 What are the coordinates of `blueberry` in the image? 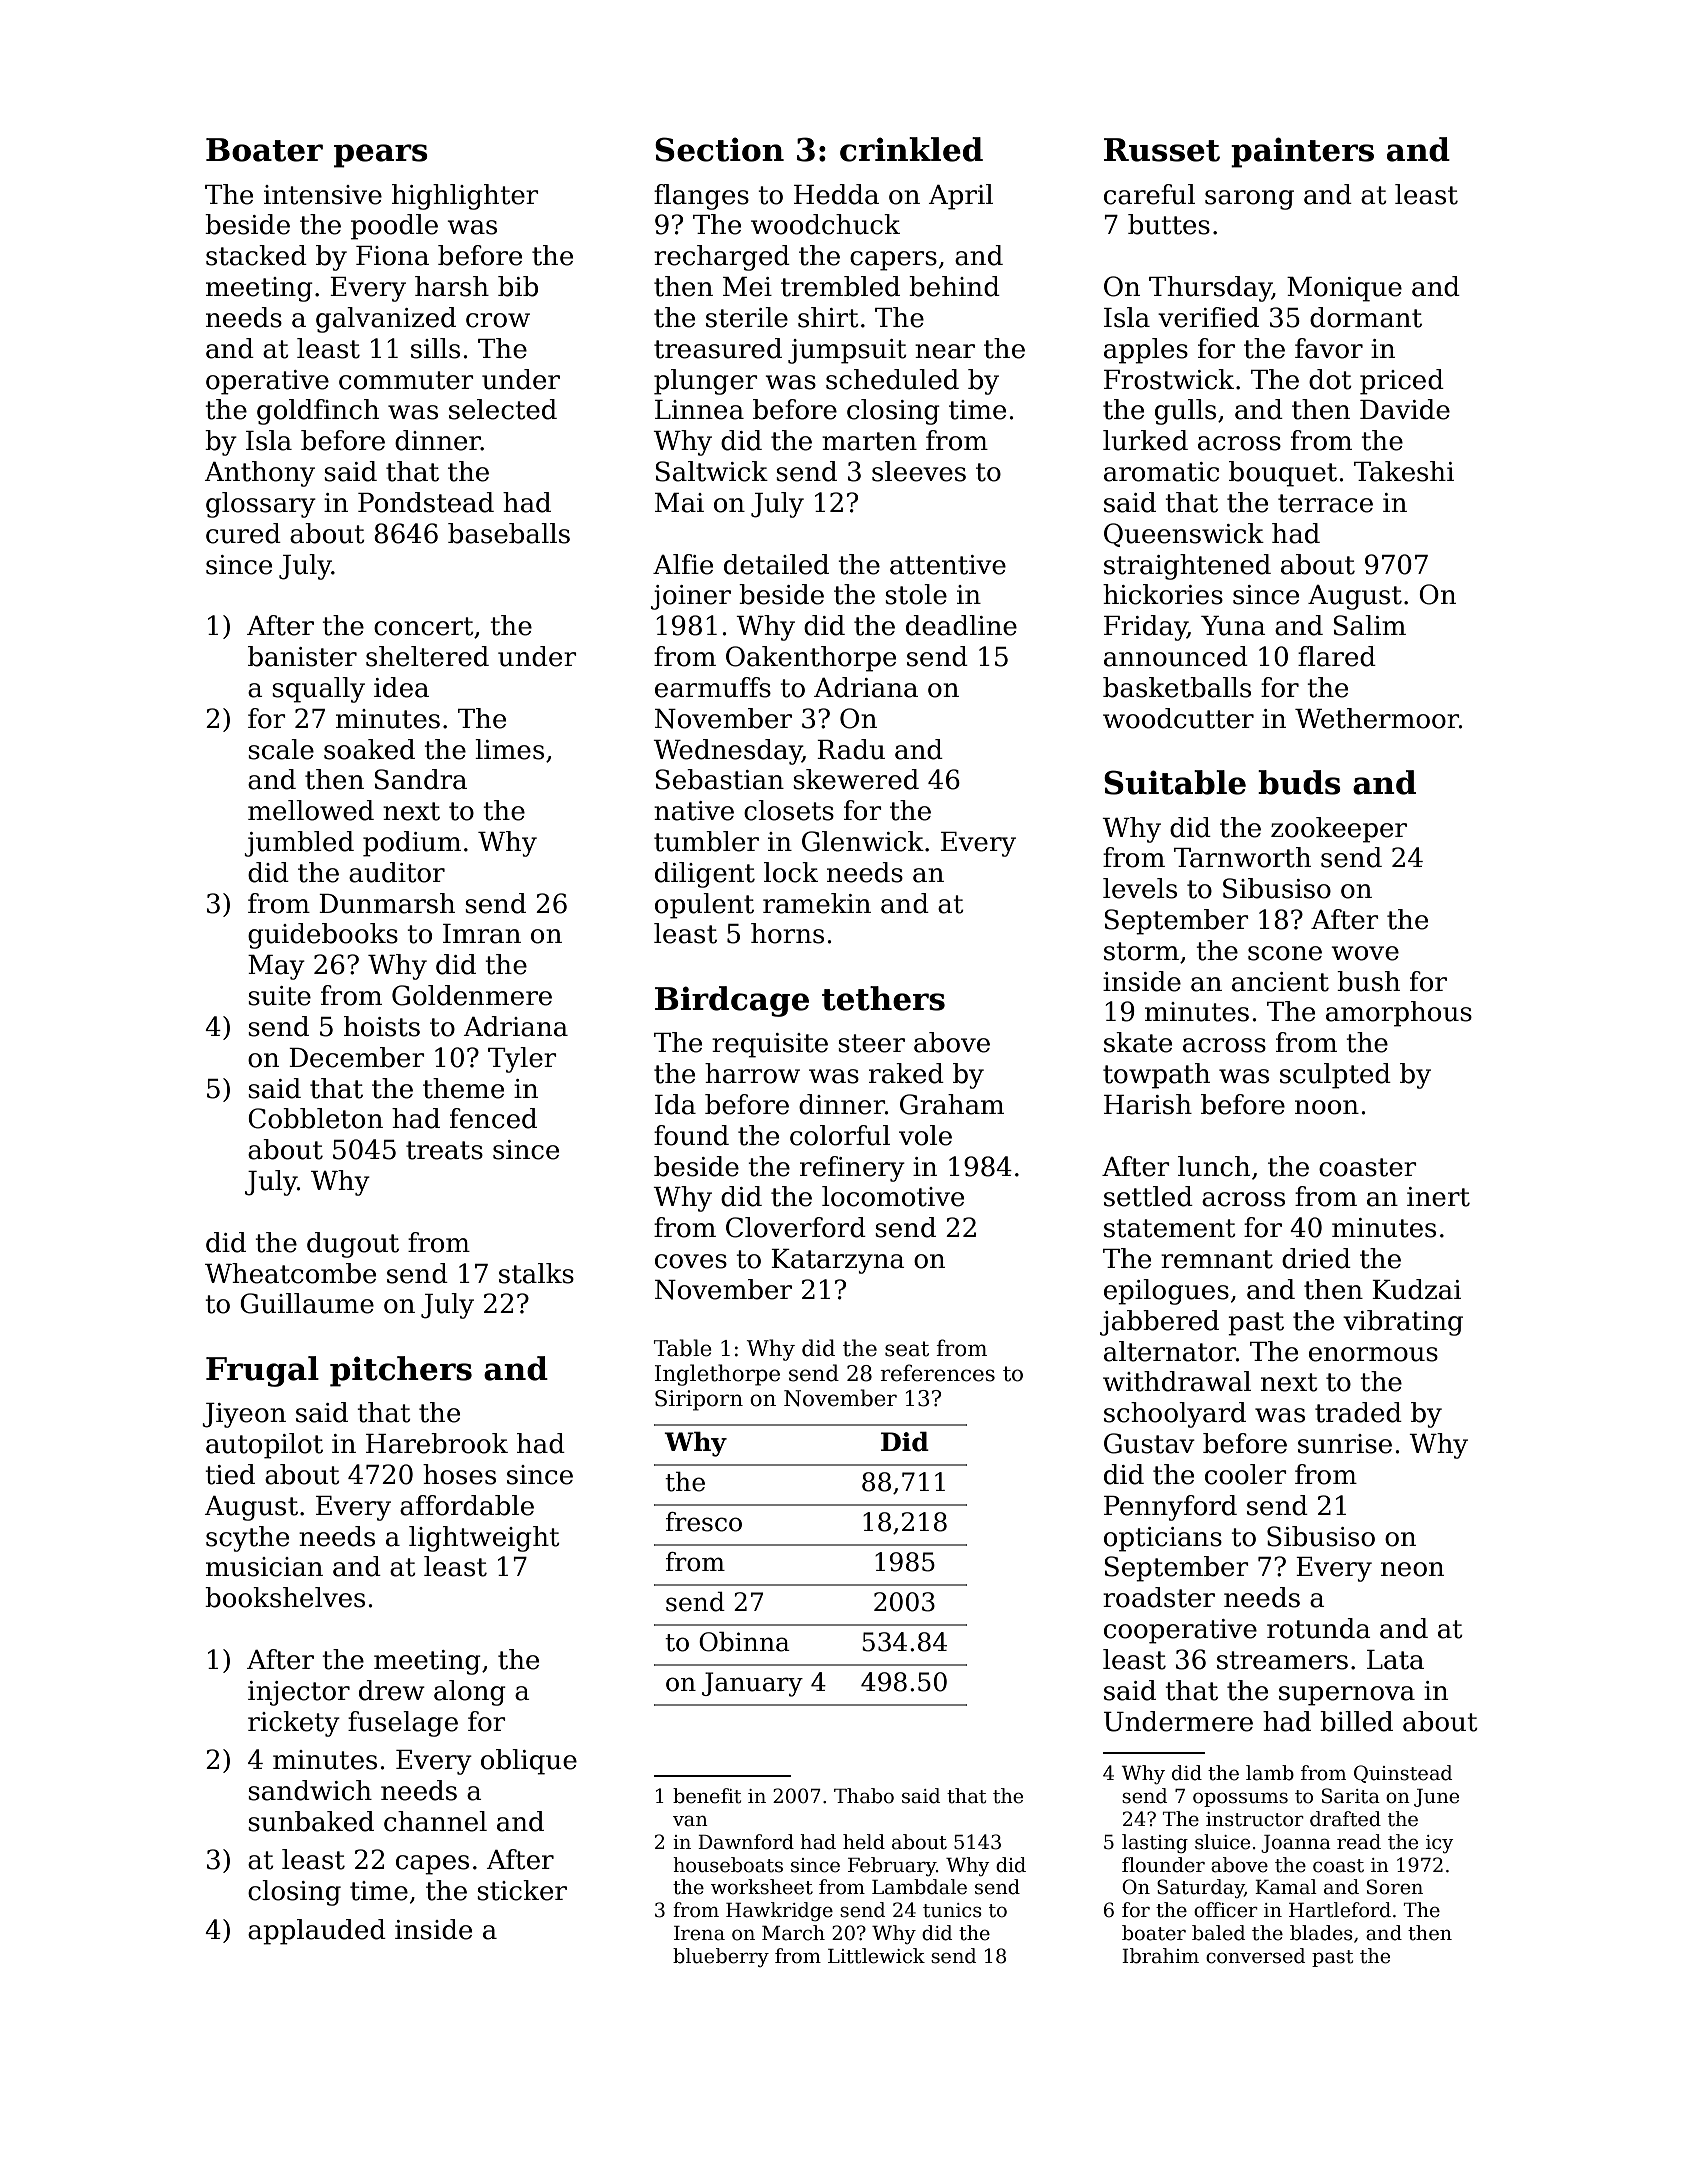 It's located at (721, 1957).
